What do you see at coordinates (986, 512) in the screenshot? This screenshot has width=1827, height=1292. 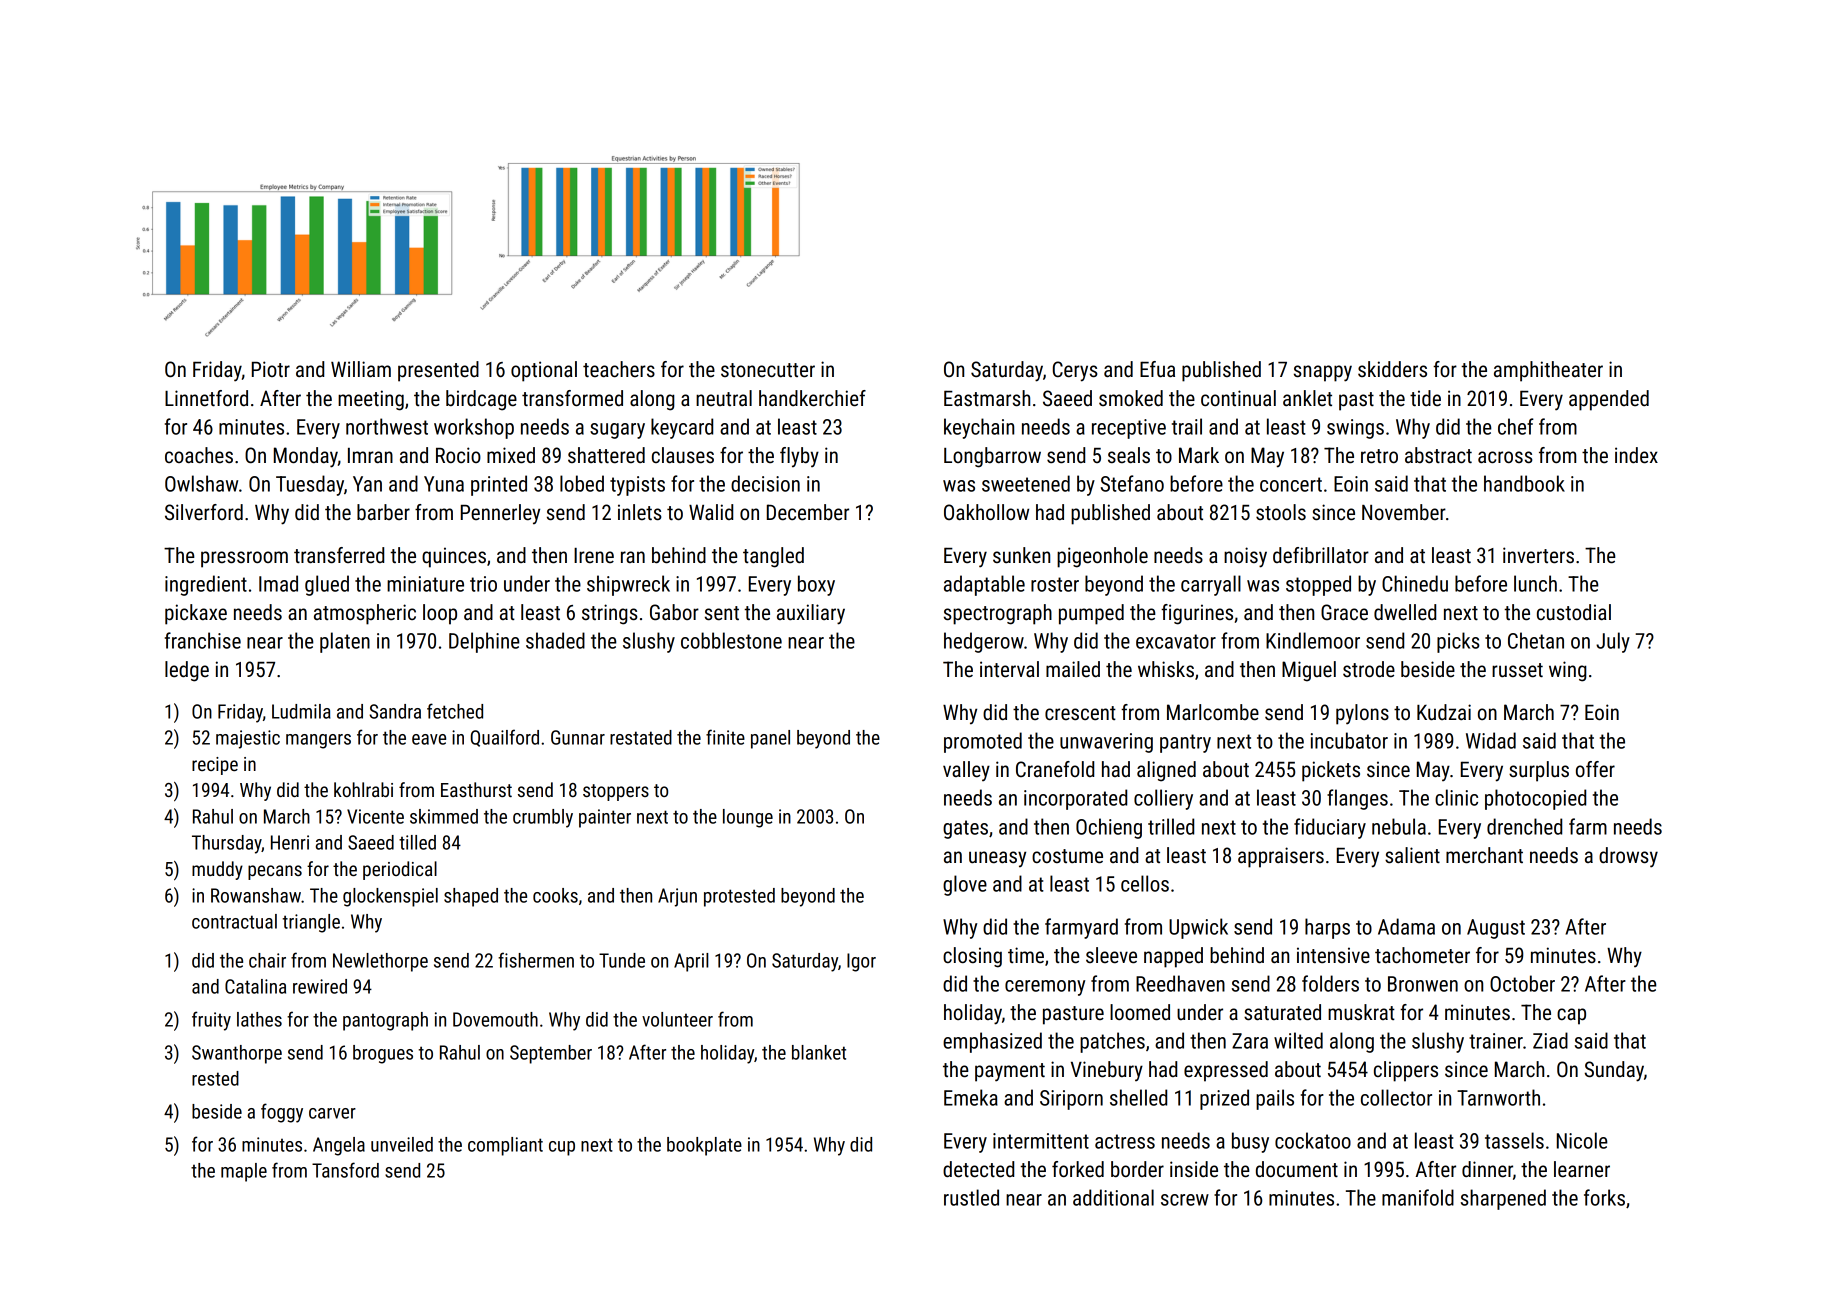 I see `Oakhollow` at bounding box center [986, 512].
